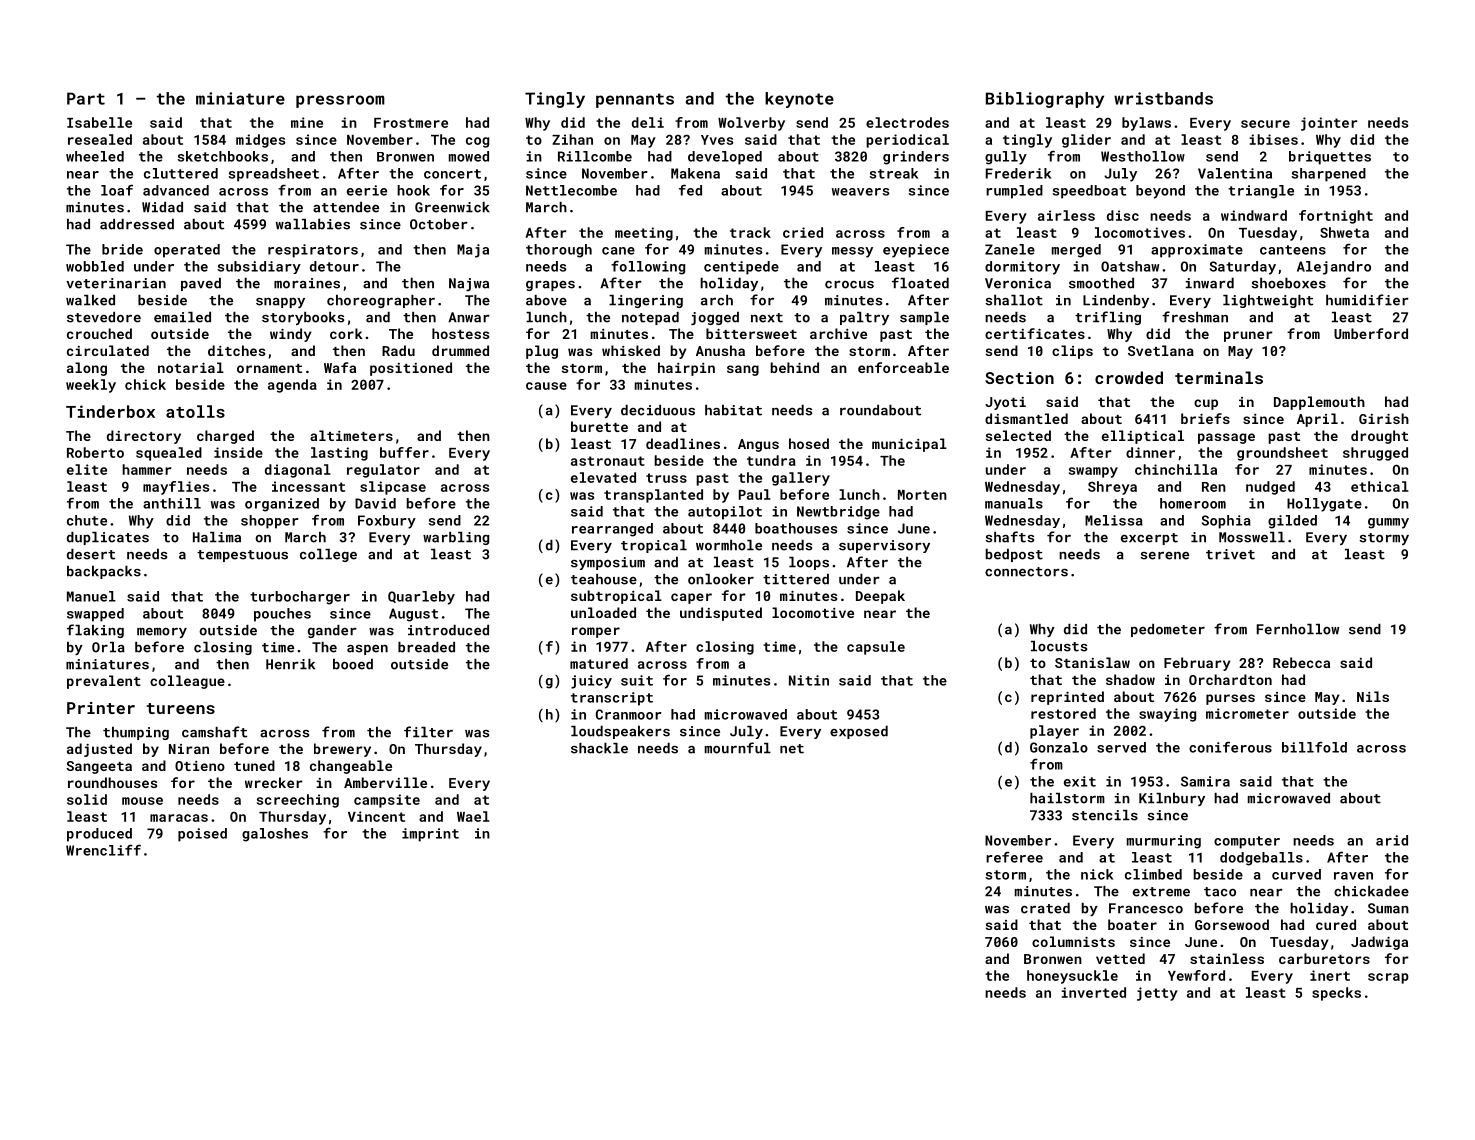  Describe the element at coordinates (86, 98) in the screenshot. I see `Part` at that location.
